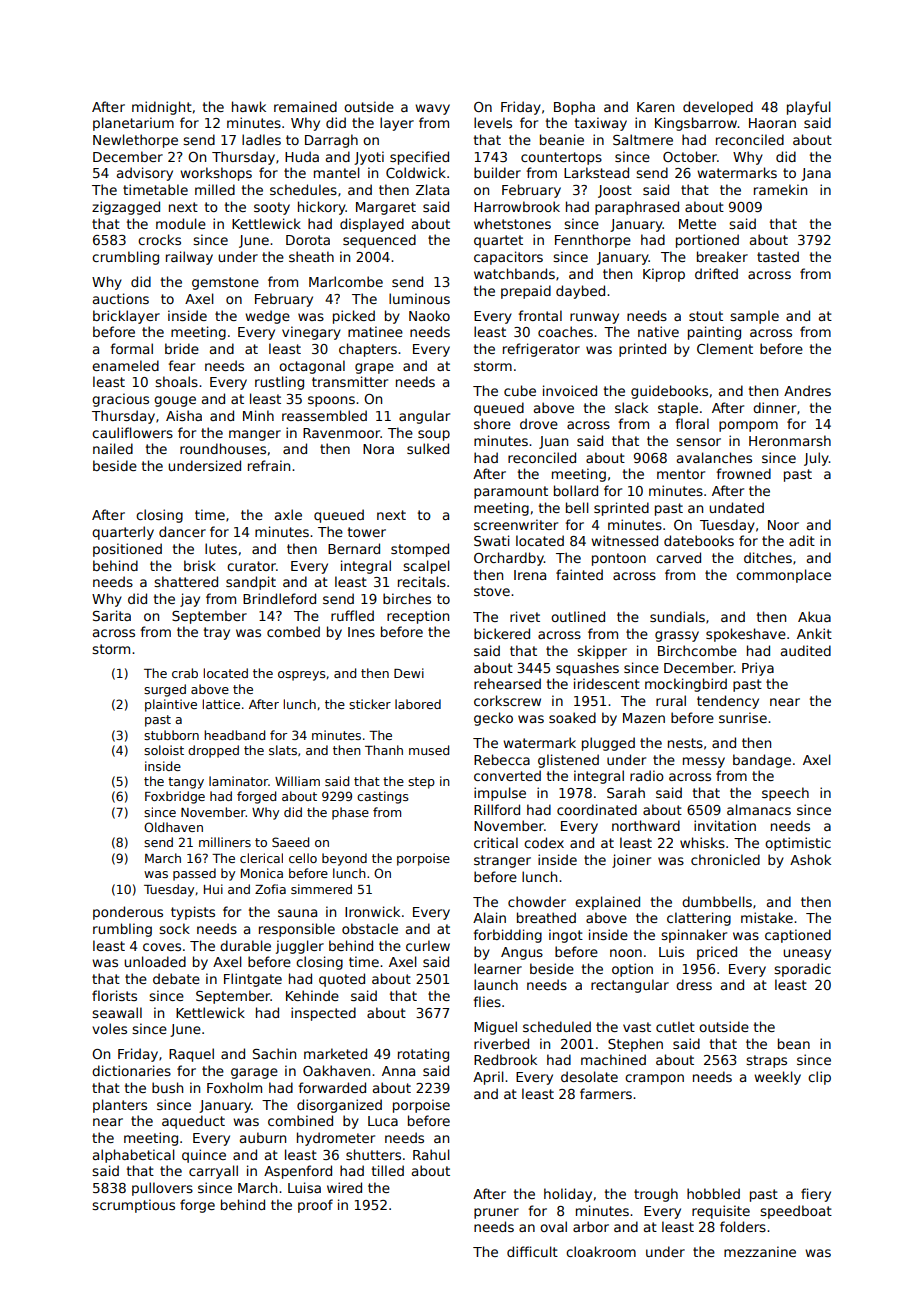 This image has width=924, height=1308. Describe the element at coordinates (249, 106) in the image. I see `hawk` at that location.
